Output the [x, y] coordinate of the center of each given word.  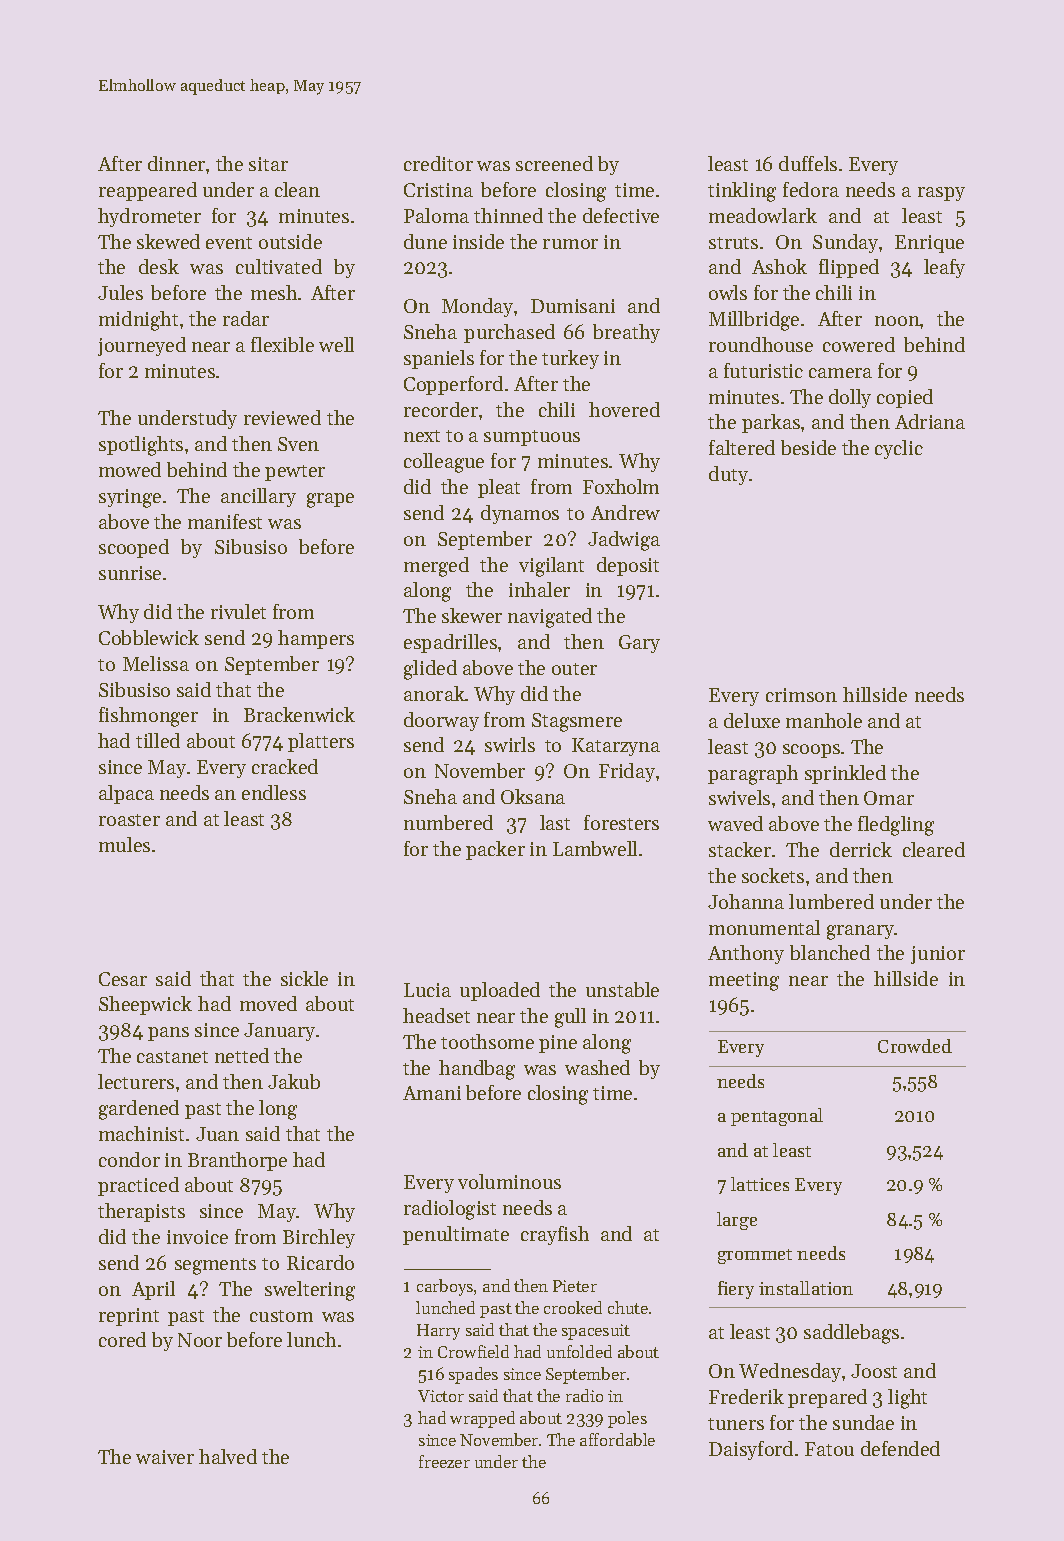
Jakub [294, 1081]
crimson [801, 695]
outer [574, 669]
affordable [617, 1439]
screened [554, 163]
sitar [268, 164]
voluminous [509, 1181]
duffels [808, 163]
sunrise [130, 573]
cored [122, 1339]
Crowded [915, 1046]
